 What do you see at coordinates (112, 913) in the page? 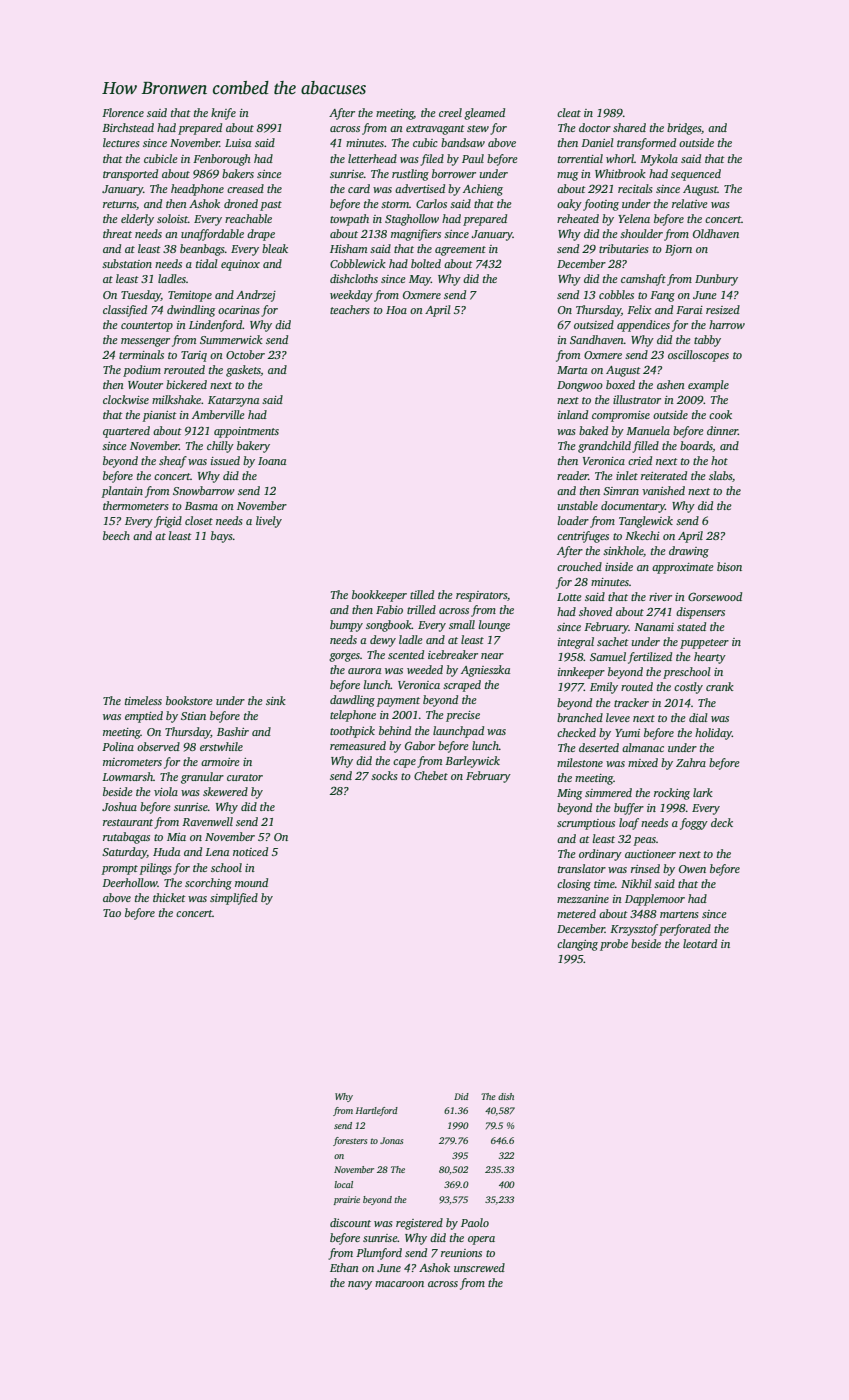
I see `Tao` at bounding box center [112, 913].
